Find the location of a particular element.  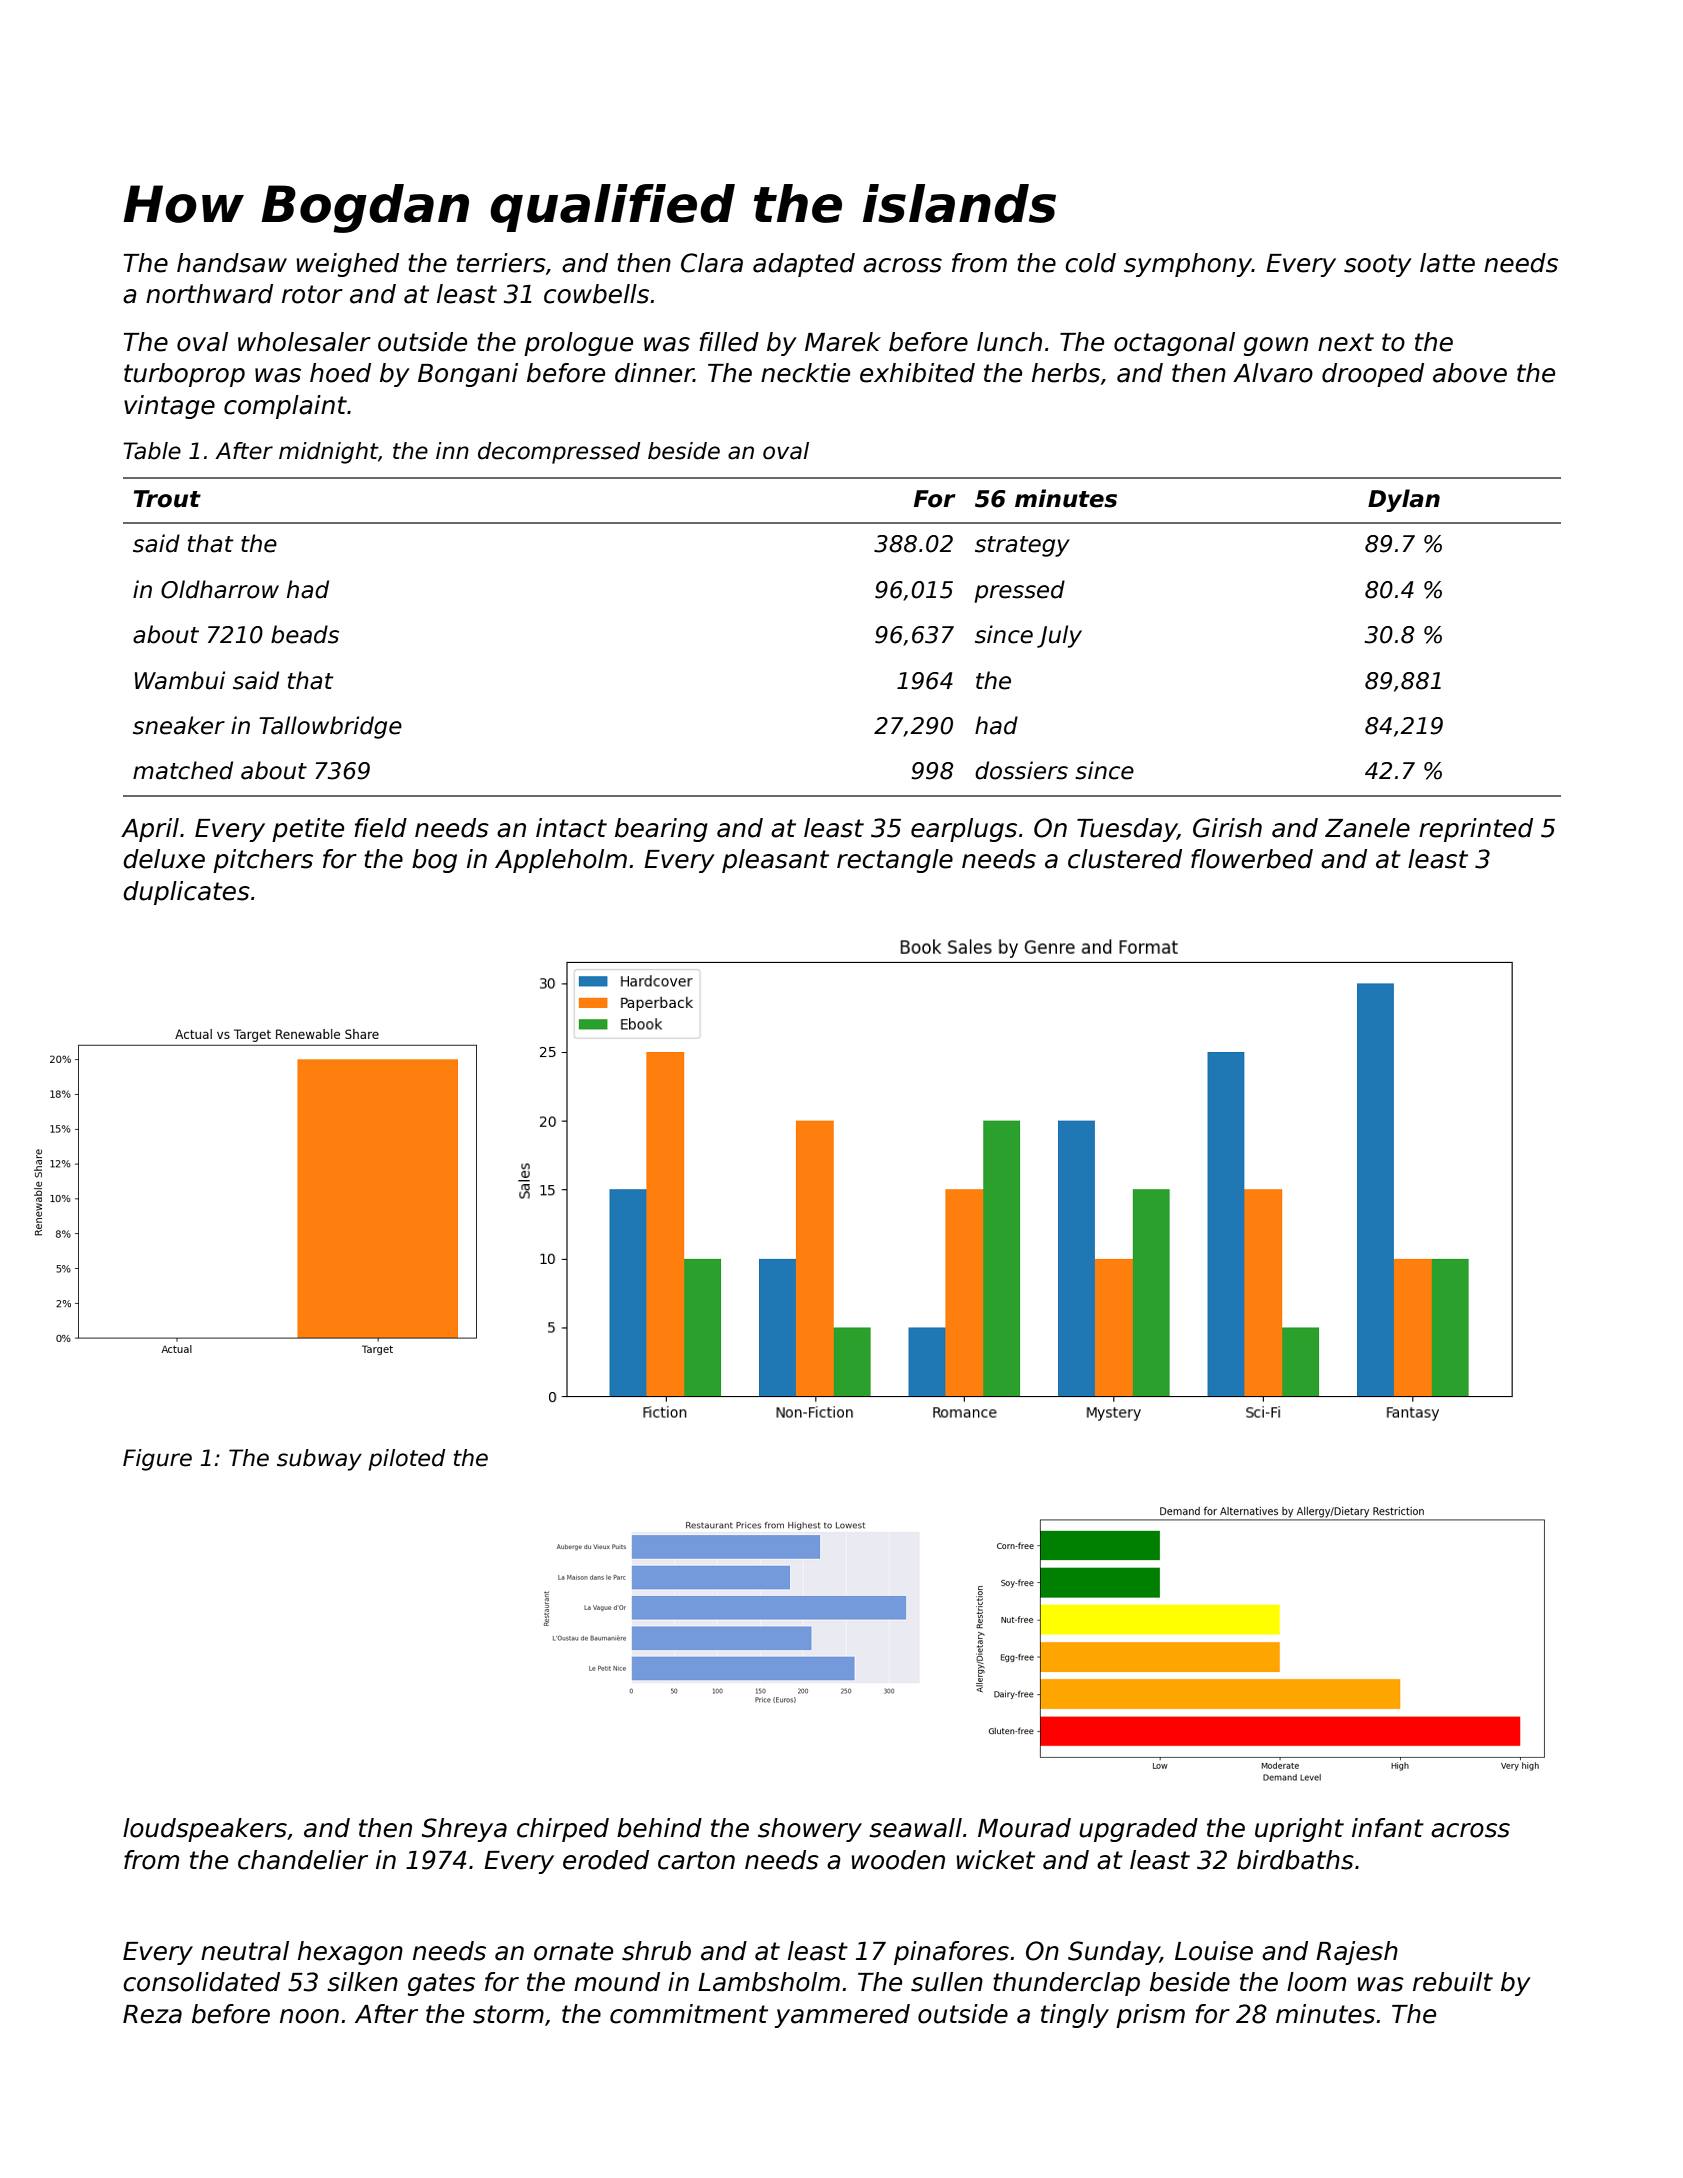

Tallowbridge is located at coordinates (330, 727).
